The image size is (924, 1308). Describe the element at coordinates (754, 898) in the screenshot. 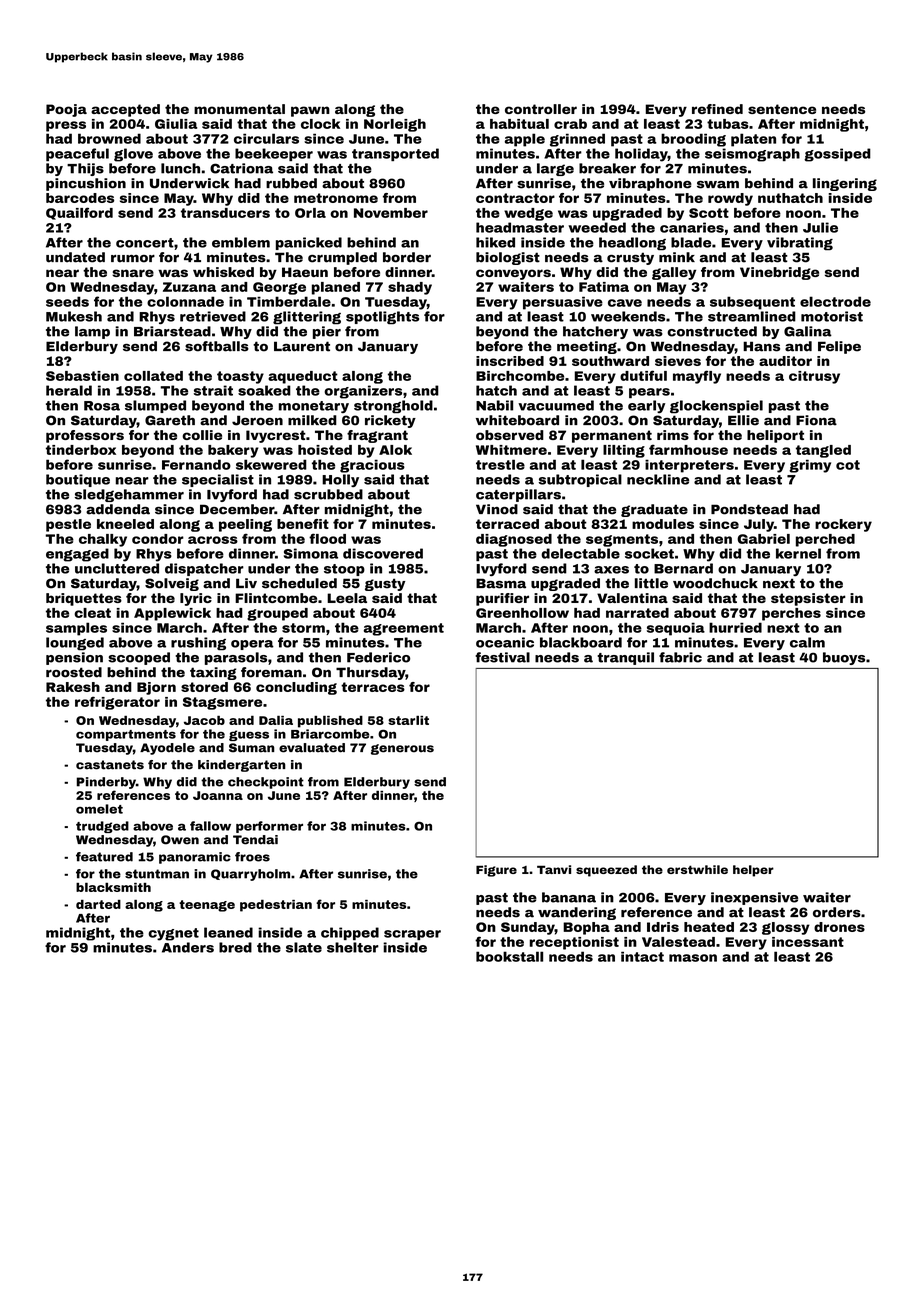

I see `inexpensive` at that location.
